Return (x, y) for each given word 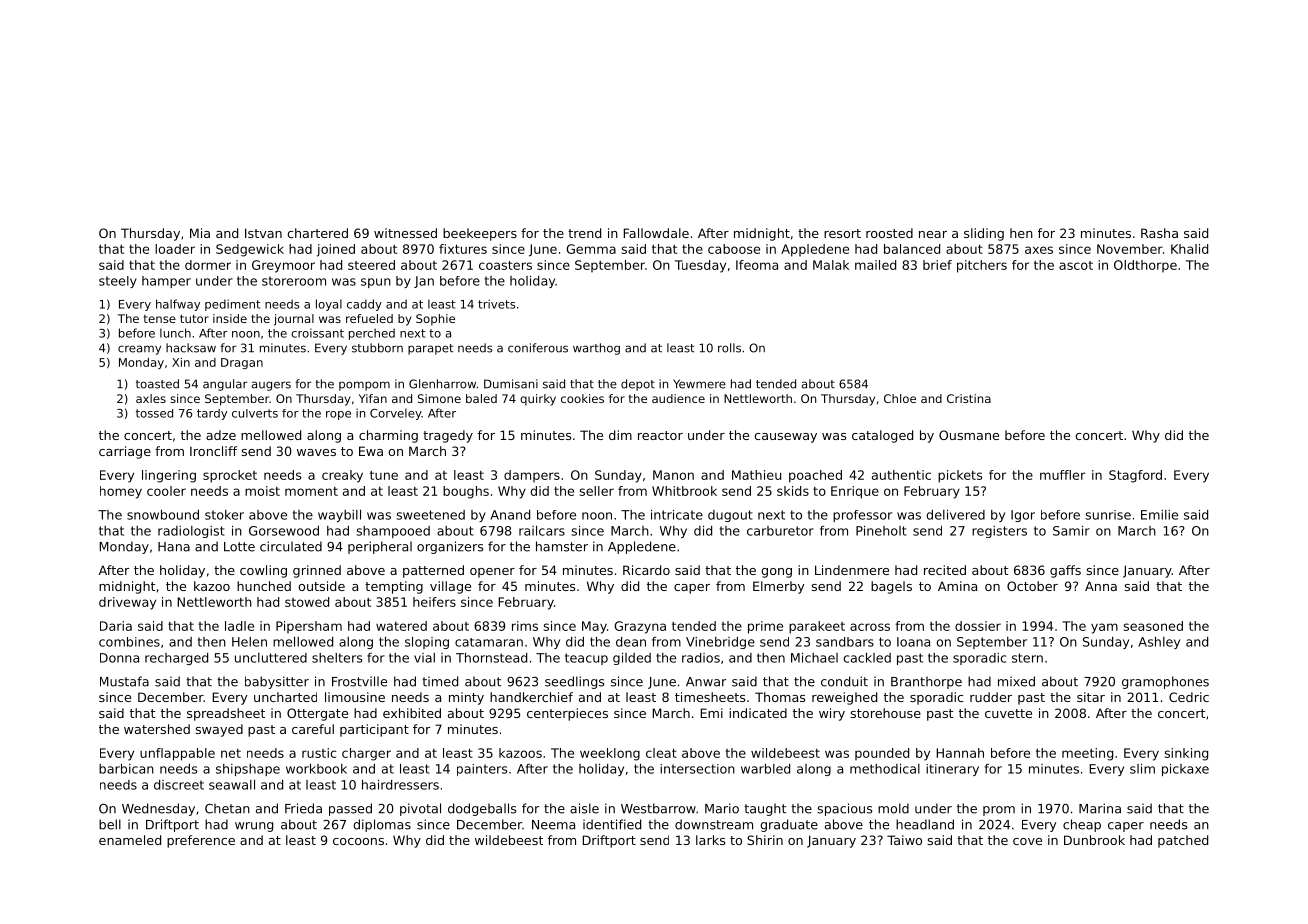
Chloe (900, 398)
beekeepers (480, 234)
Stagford (1135, 476)
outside (321, 586)
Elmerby (779, 587)
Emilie (1159, 515)
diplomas (382, 825)
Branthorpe (926, 682)
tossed (154, 413)
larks (710, 840)
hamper (166, 282)
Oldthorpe (1145, 266)
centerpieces (567, 714)
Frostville (359, 681)
